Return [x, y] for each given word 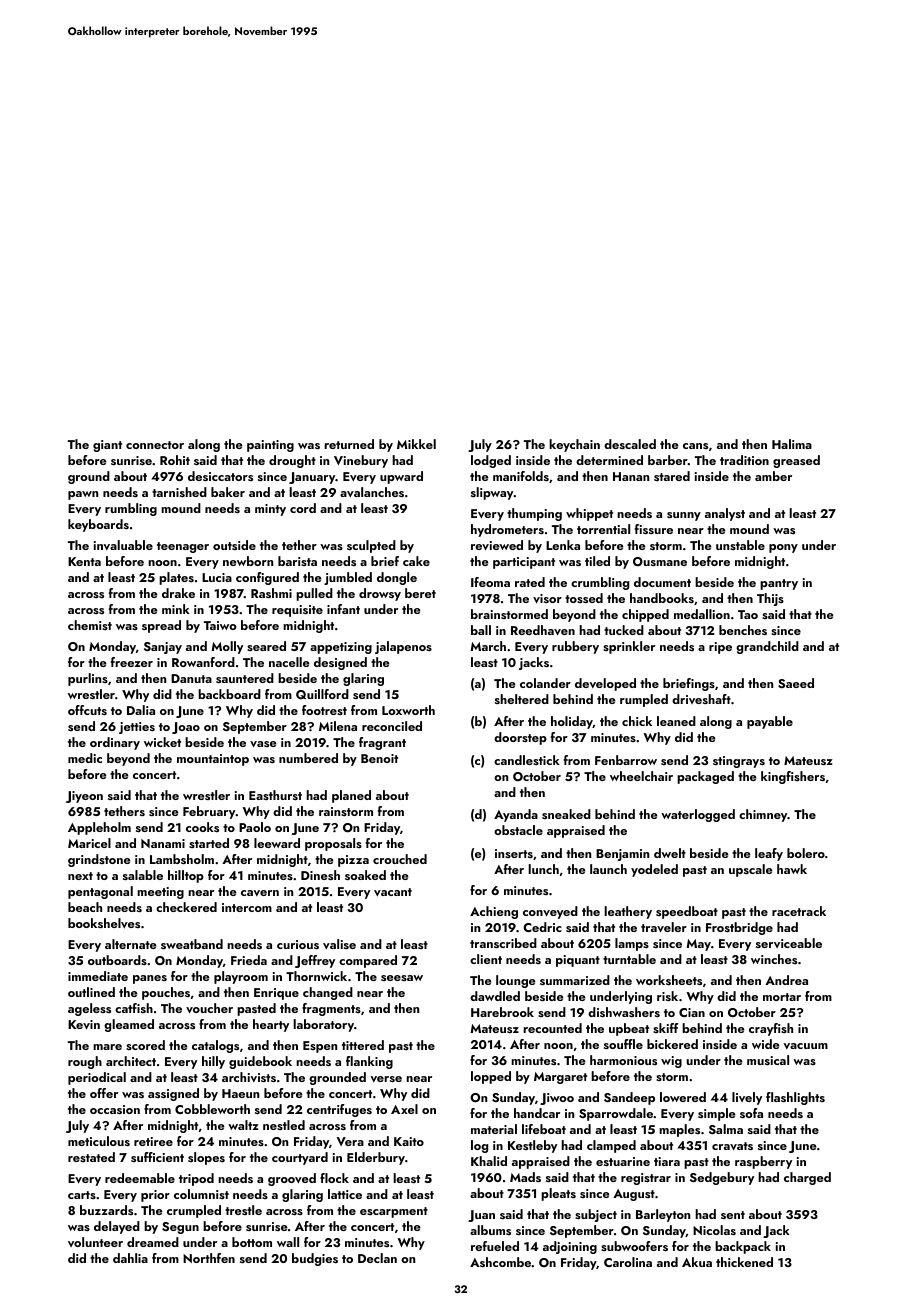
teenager [183, 547]
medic [85, 758]
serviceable [789, 943]
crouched [400, 859]
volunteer [95, 1242]
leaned [676, 721]
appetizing [341, 648]
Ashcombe [501, 1262]
